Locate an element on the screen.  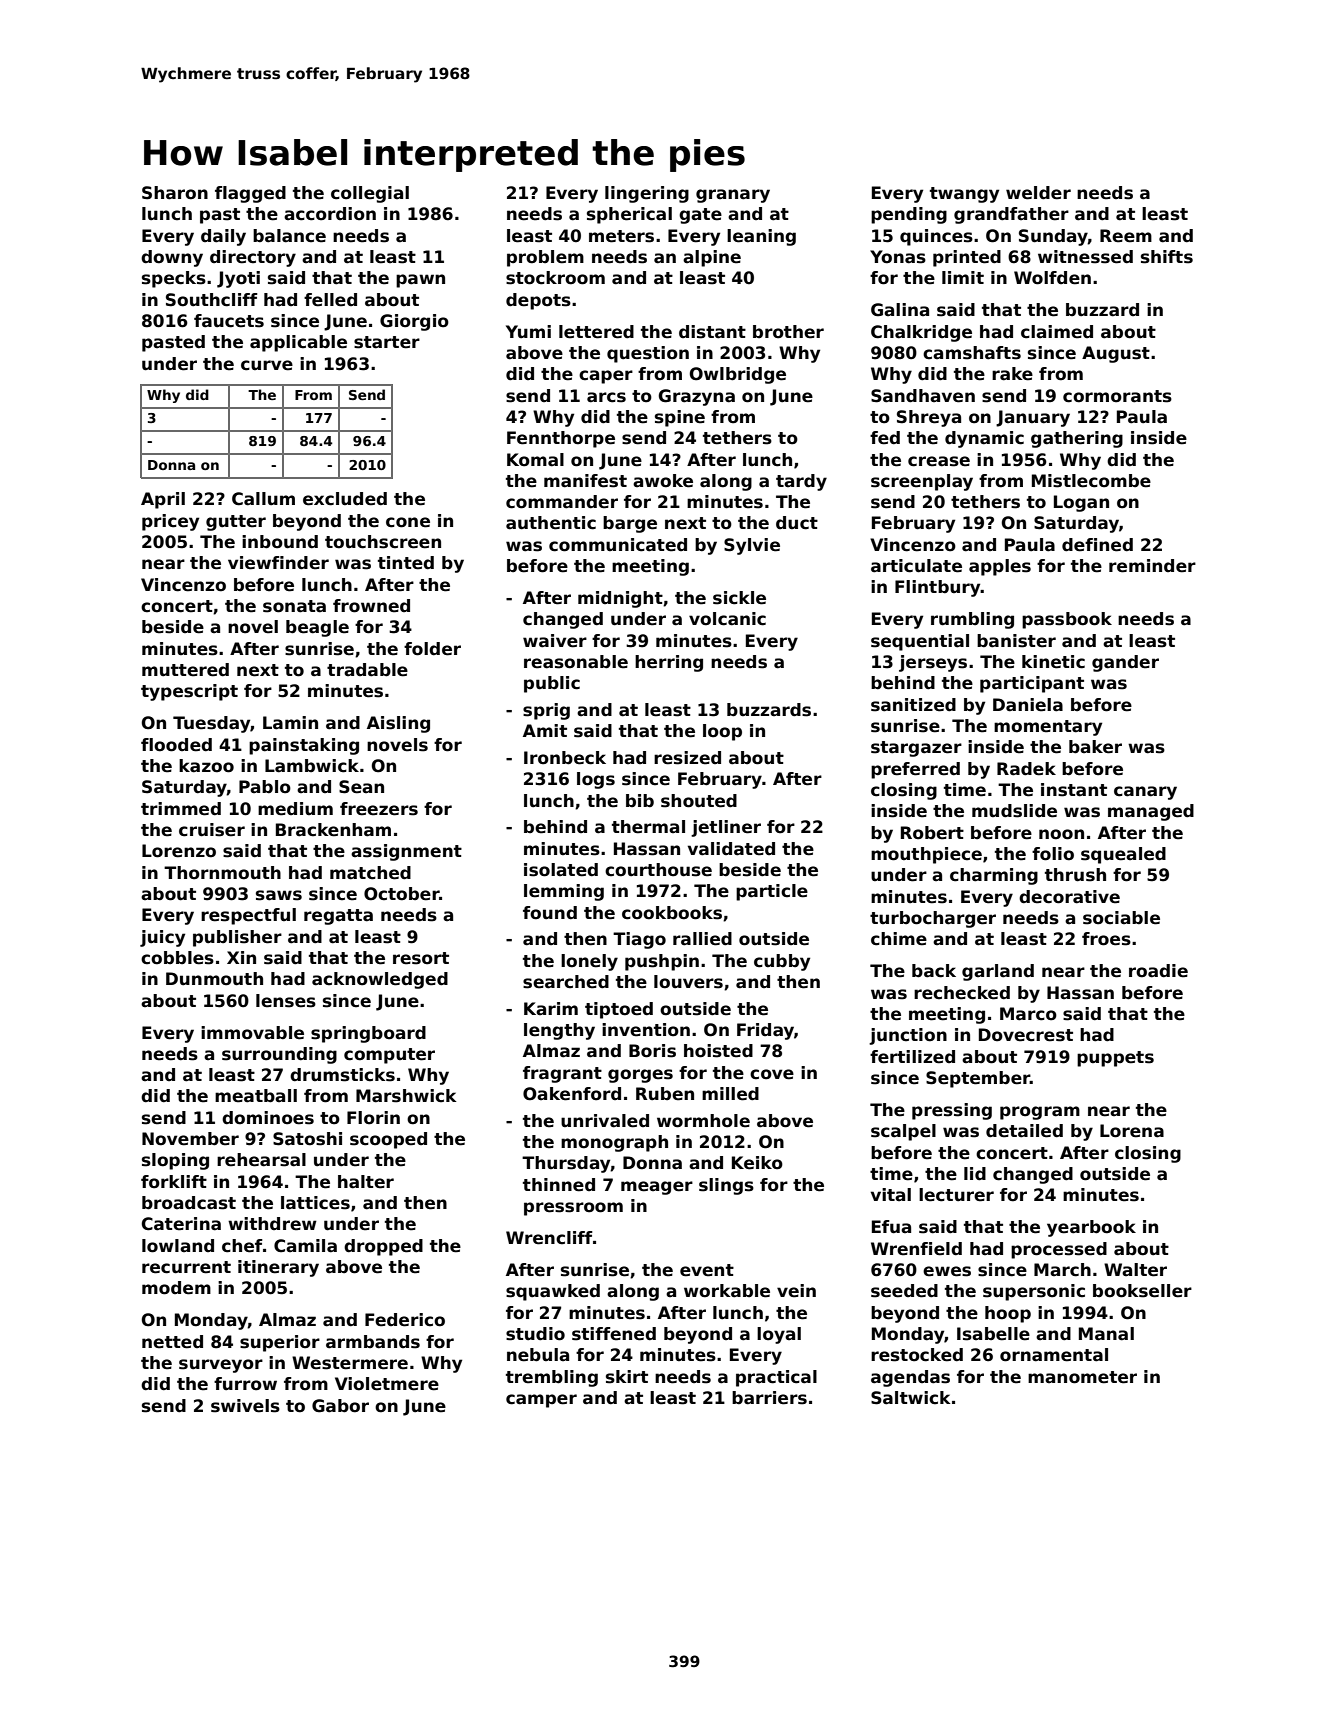
forklift is located at coordinates (174, 1182).
